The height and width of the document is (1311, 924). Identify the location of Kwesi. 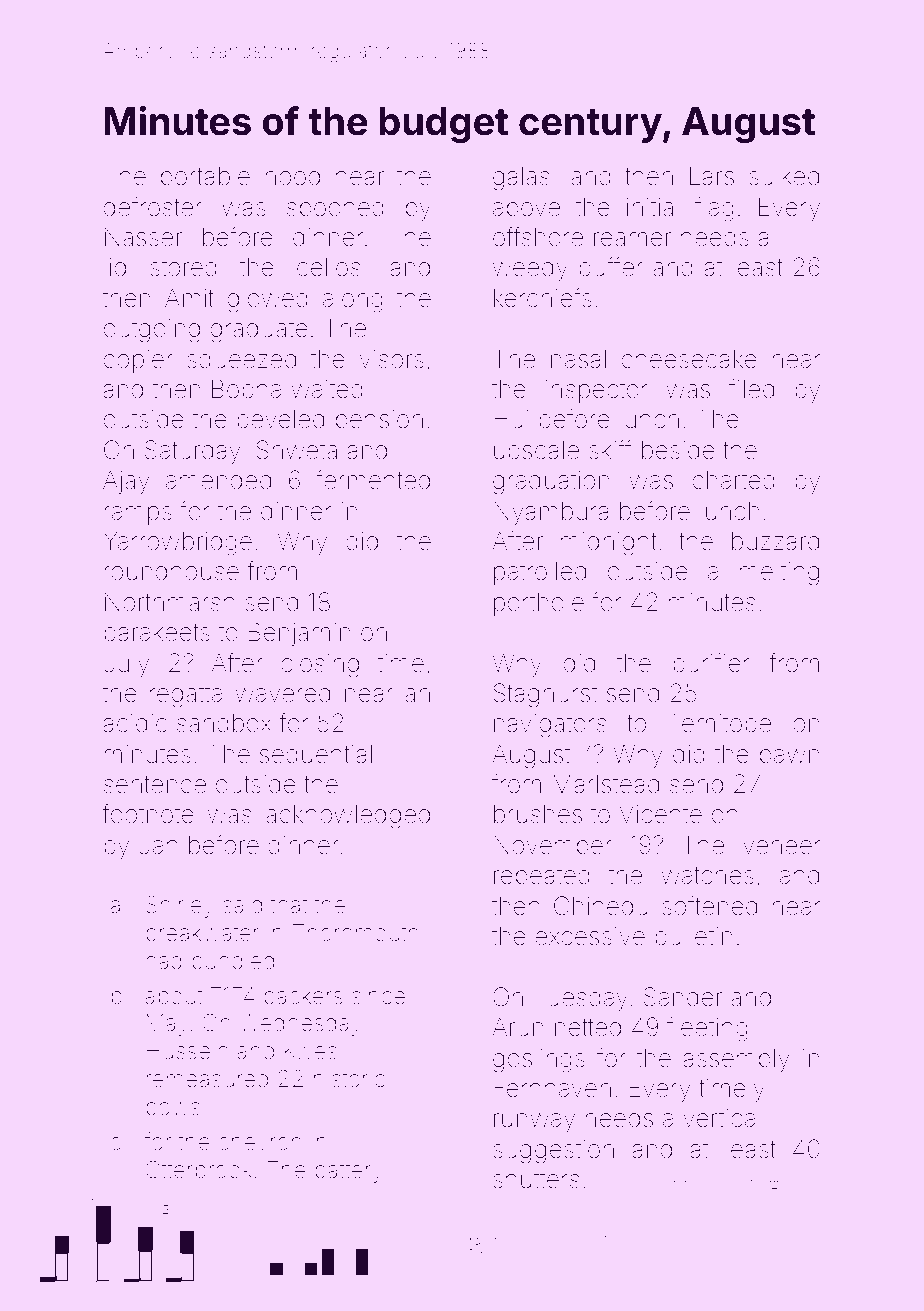
(313, 1051).
